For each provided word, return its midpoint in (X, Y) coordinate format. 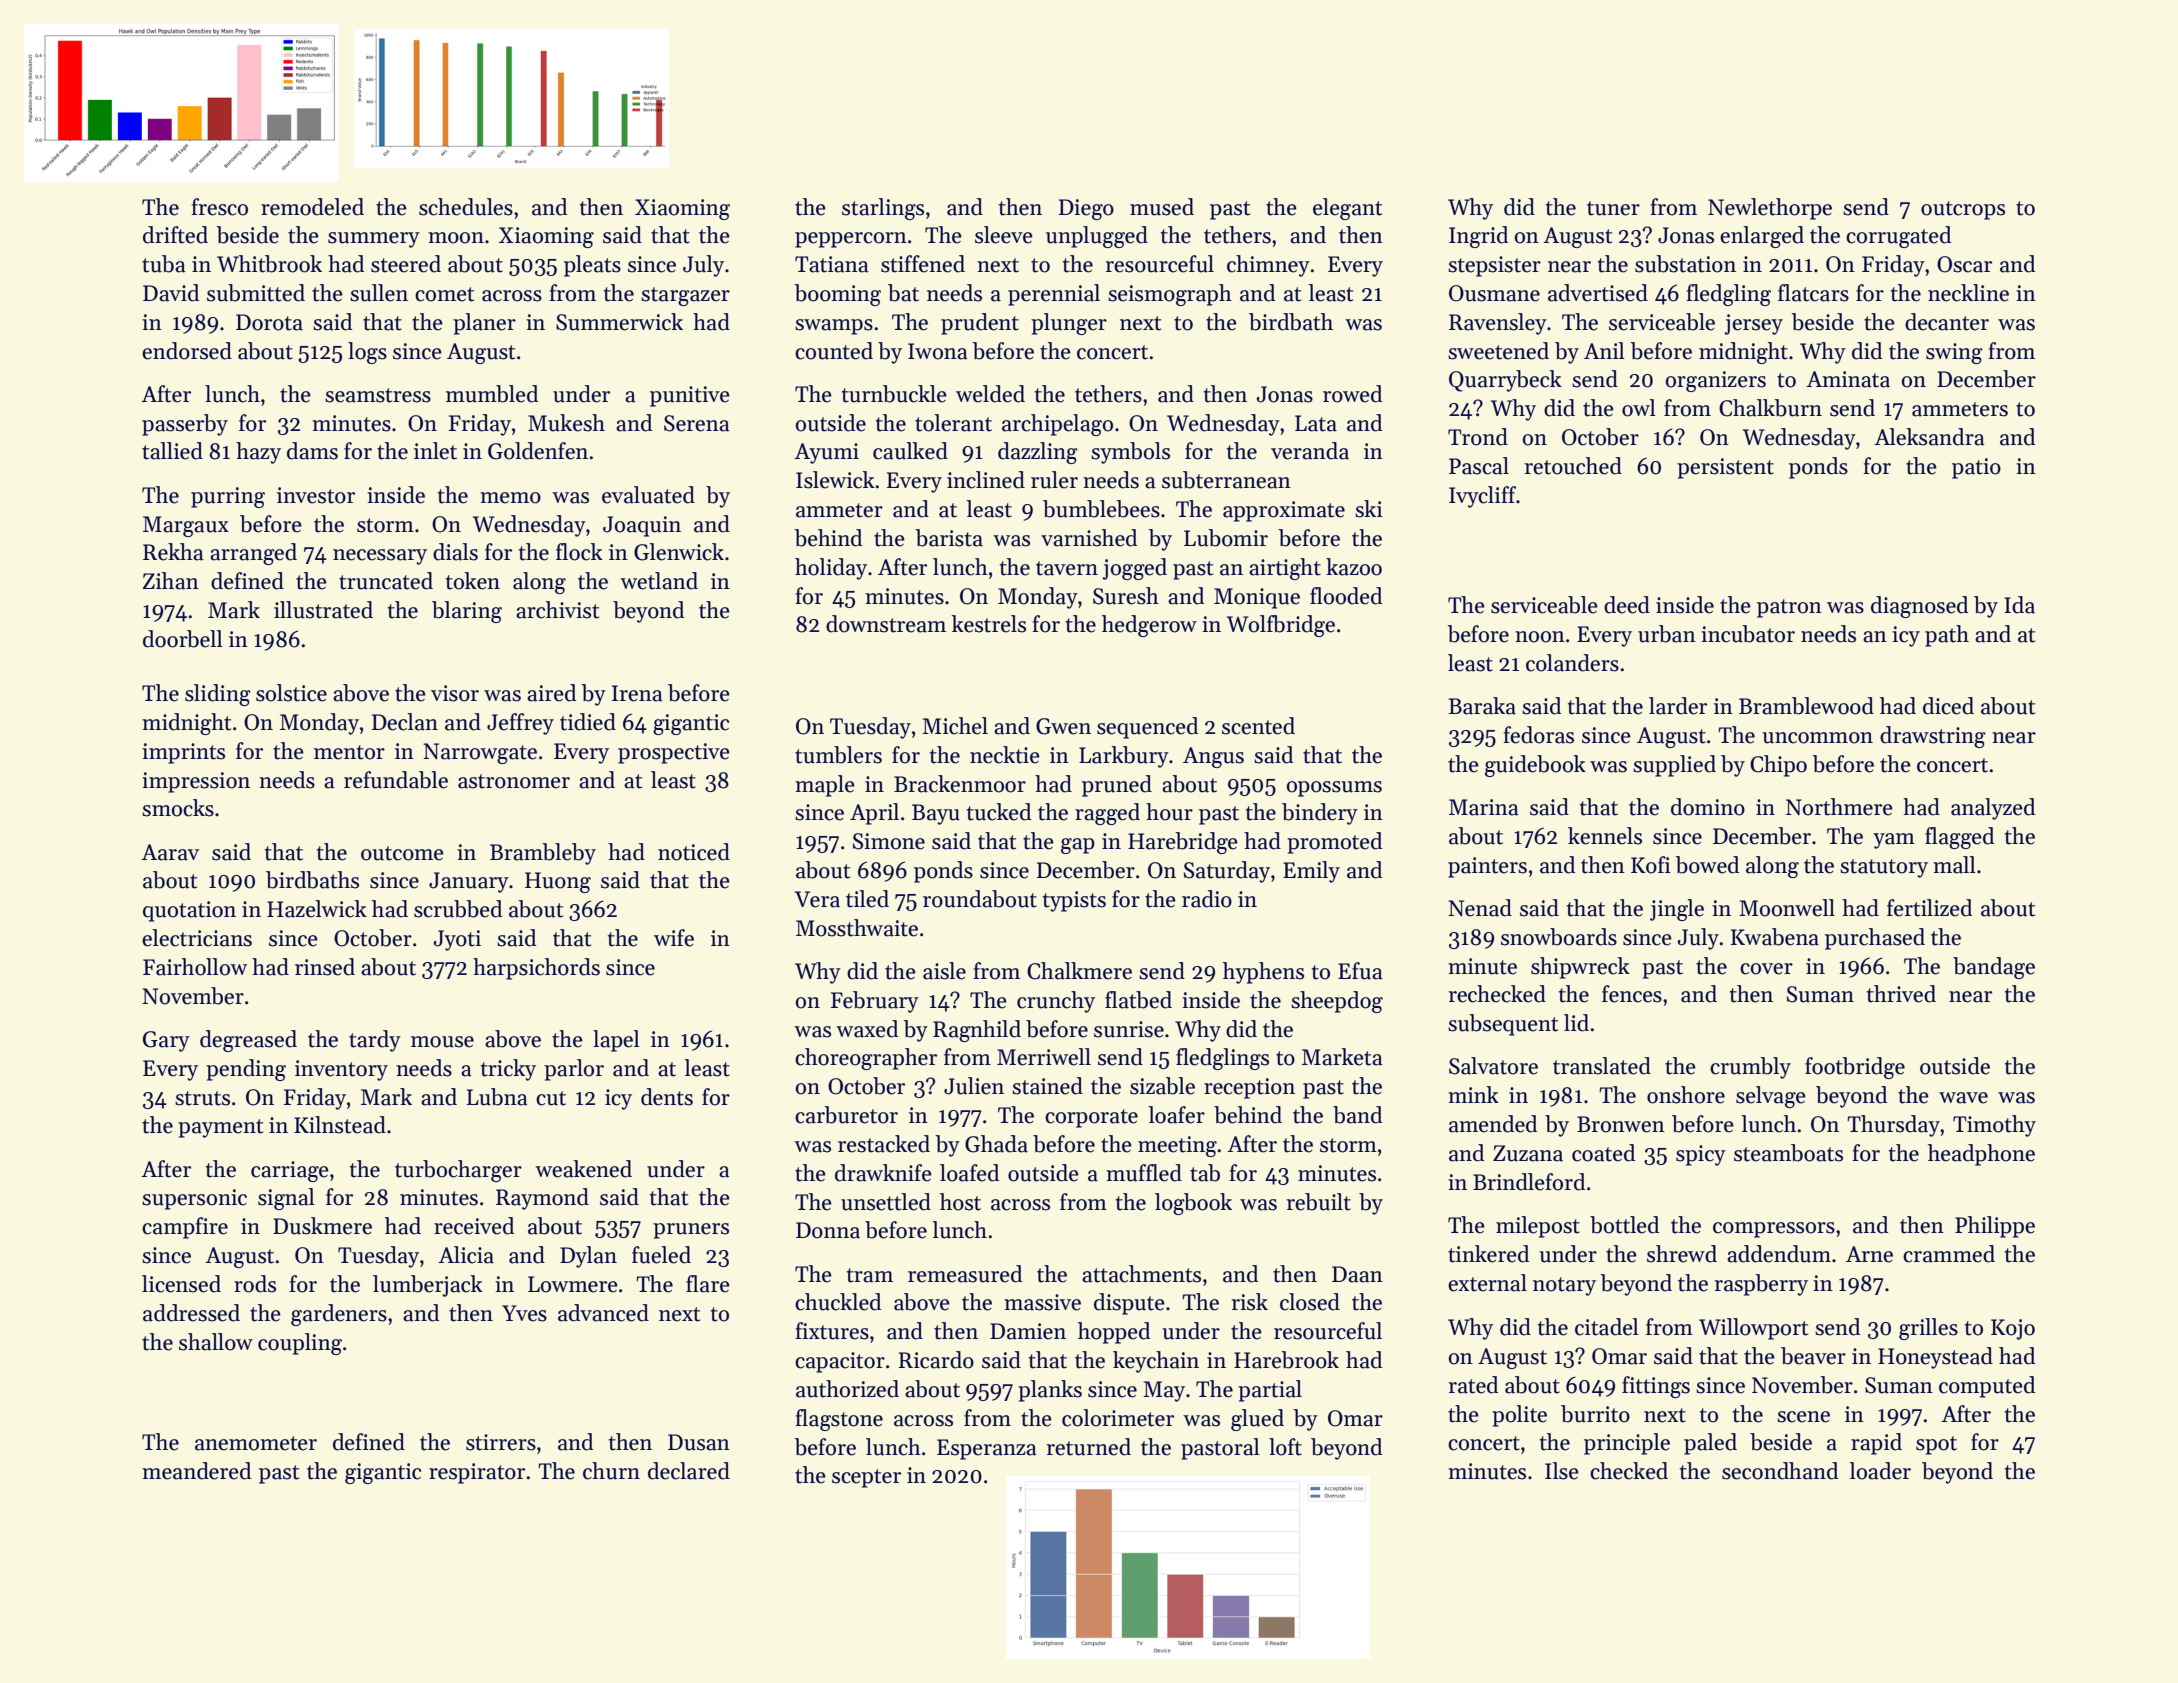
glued (1257, 1420)
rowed (1352, 394)
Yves (524, 1313)
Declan (405, 722)
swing (1954, 353)
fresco (219, 207)
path (1947, 636)
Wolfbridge (1281, 626)
